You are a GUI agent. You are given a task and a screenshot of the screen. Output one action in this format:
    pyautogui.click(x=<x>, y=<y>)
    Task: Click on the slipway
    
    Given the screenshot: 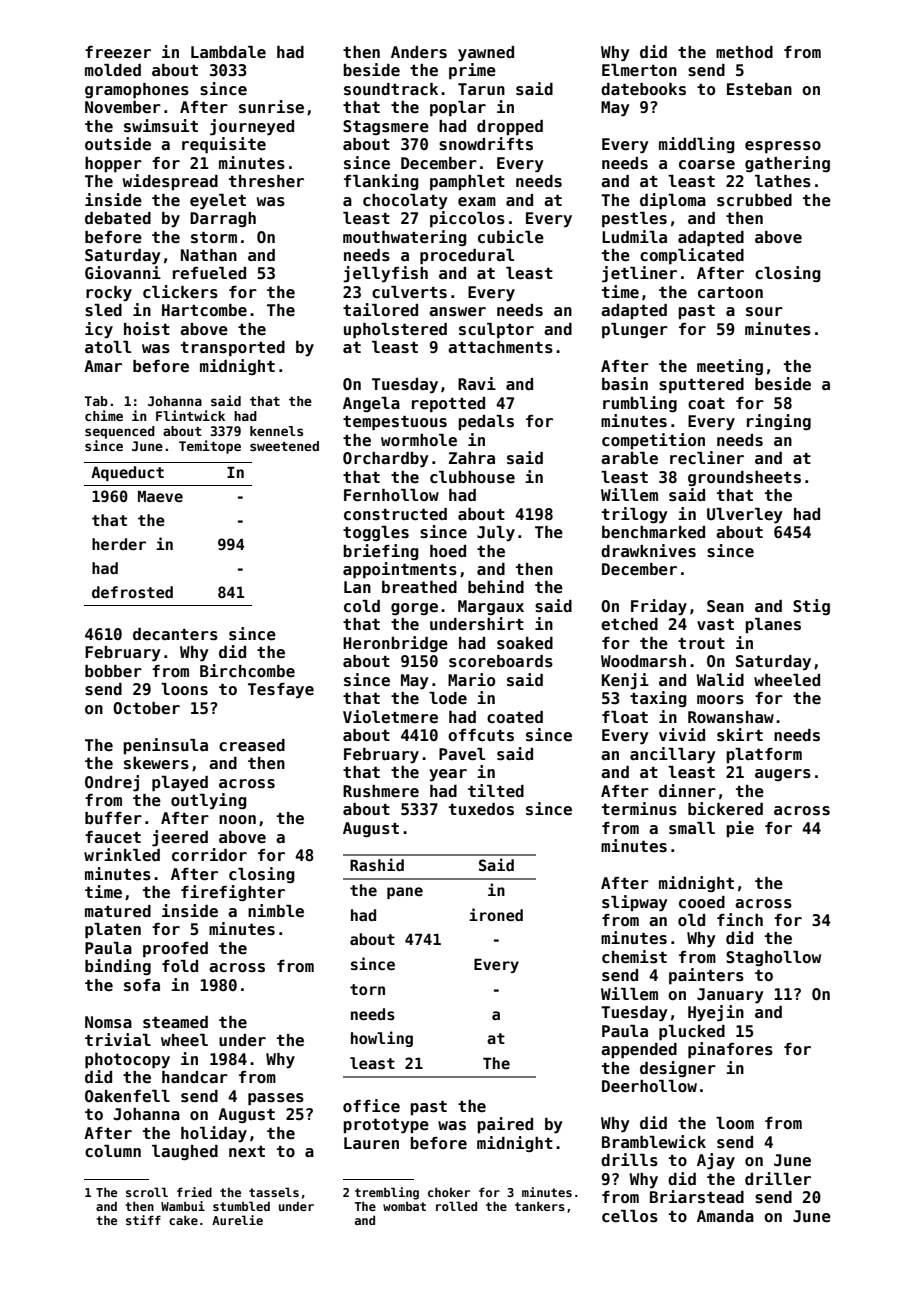 What is the action you would take?
    pyautogui.click(x=635, y=903)
